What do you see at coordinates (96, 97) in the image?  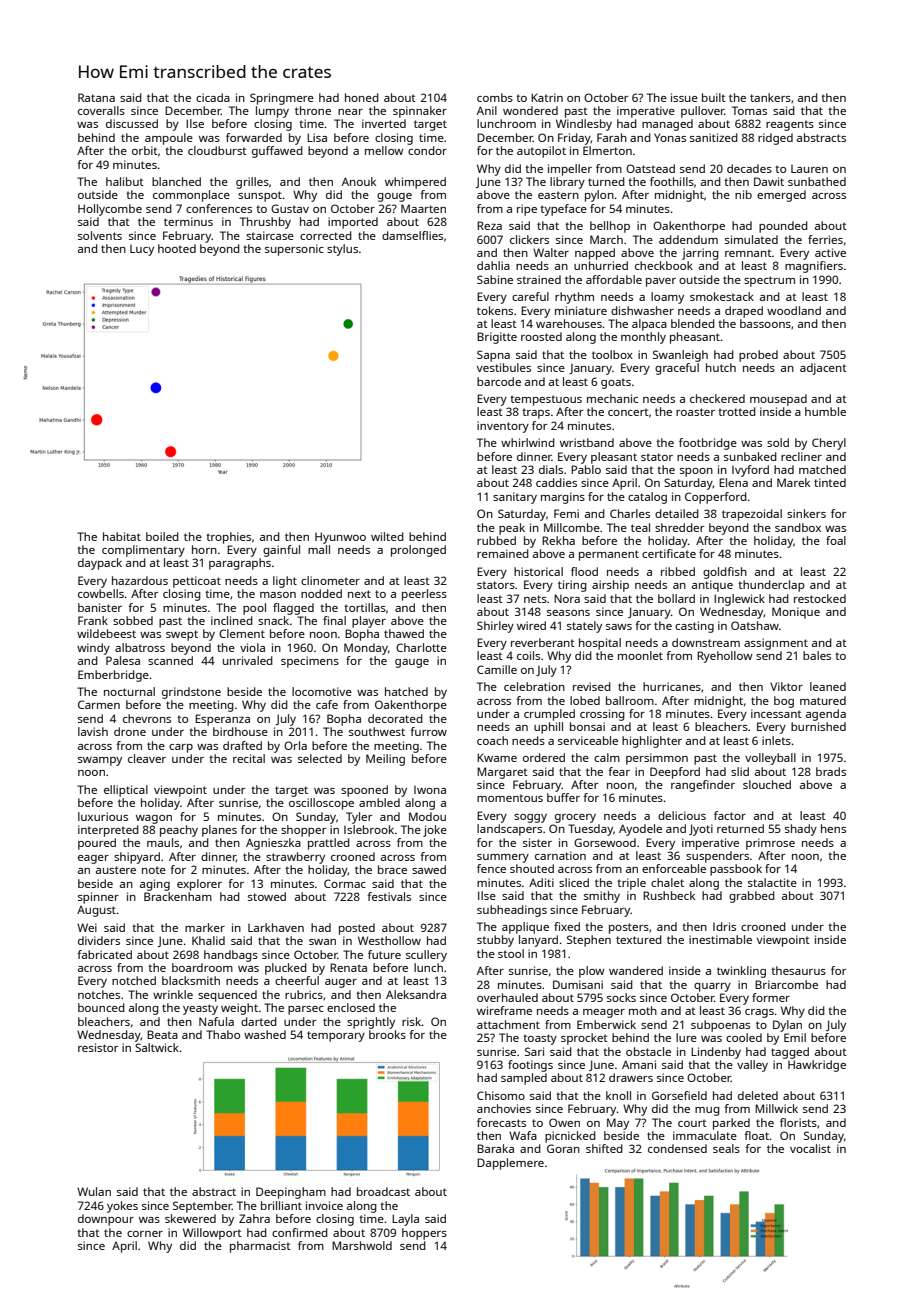 I see `Ratana` at bounding box center [96, 97].
